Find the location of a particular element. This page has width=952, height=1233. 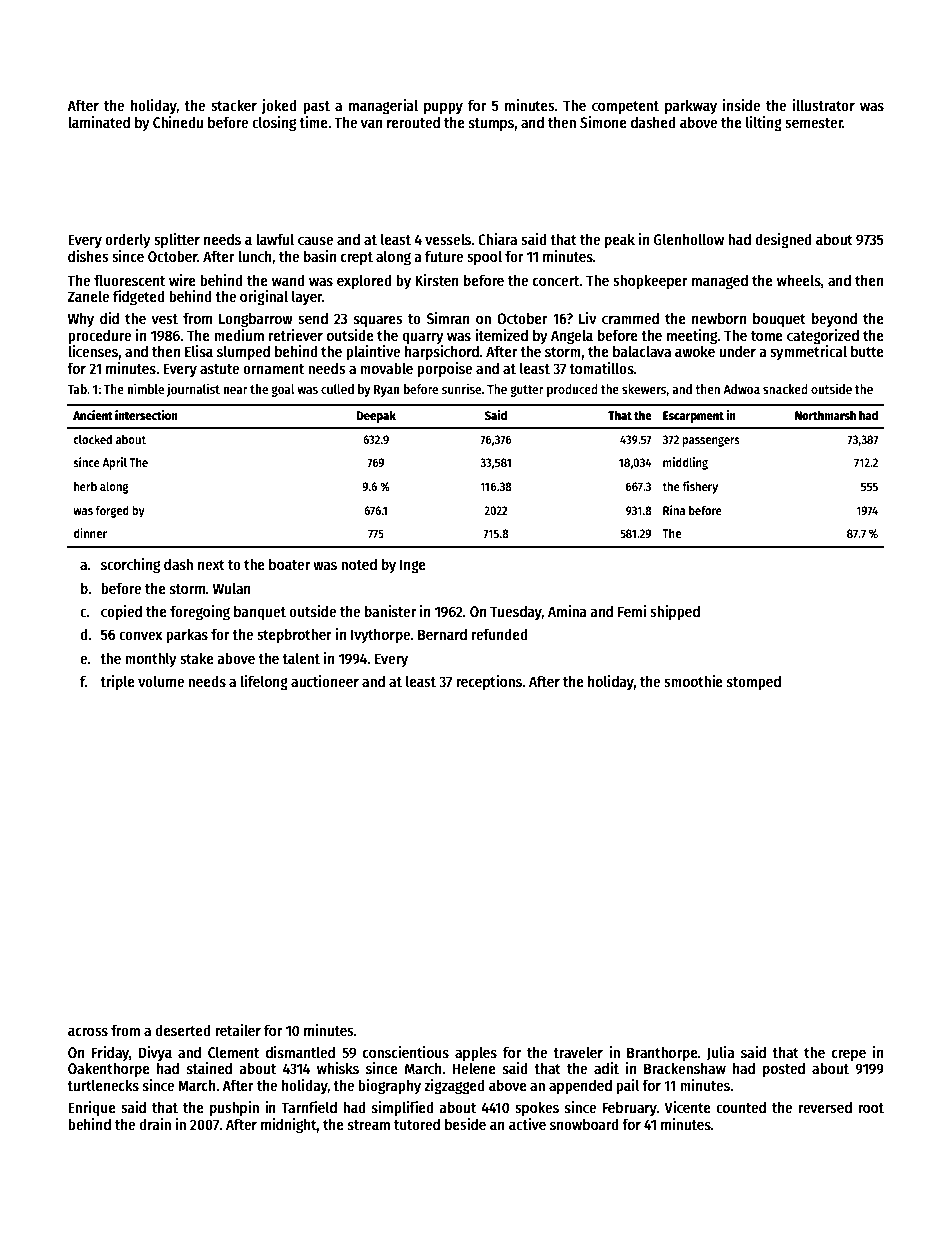

squares is located at coordinates (378, 321).
